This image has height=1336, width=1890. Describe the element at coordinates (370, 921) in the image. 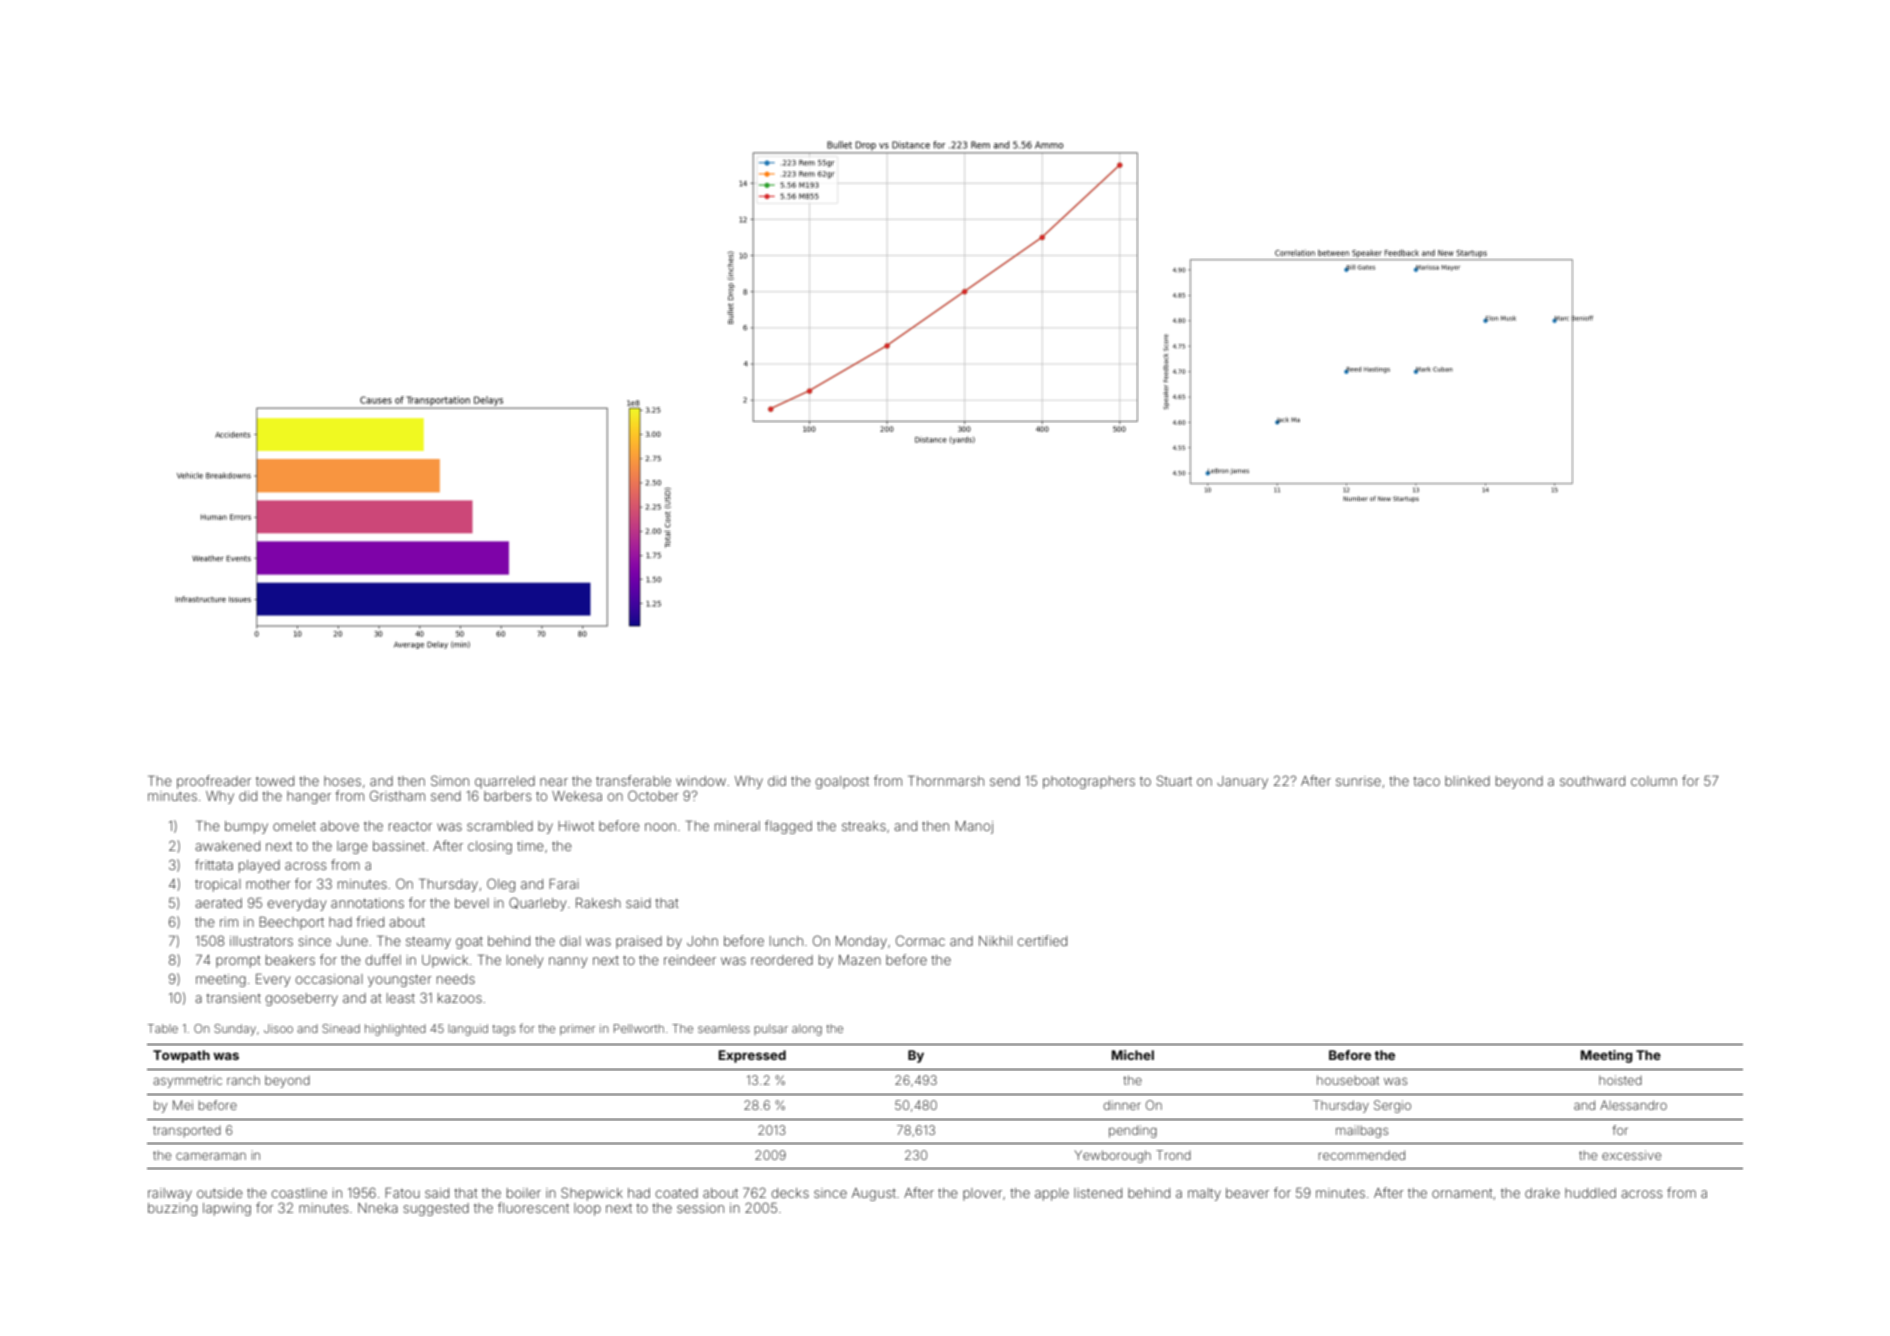

I see `fried` at that location.
